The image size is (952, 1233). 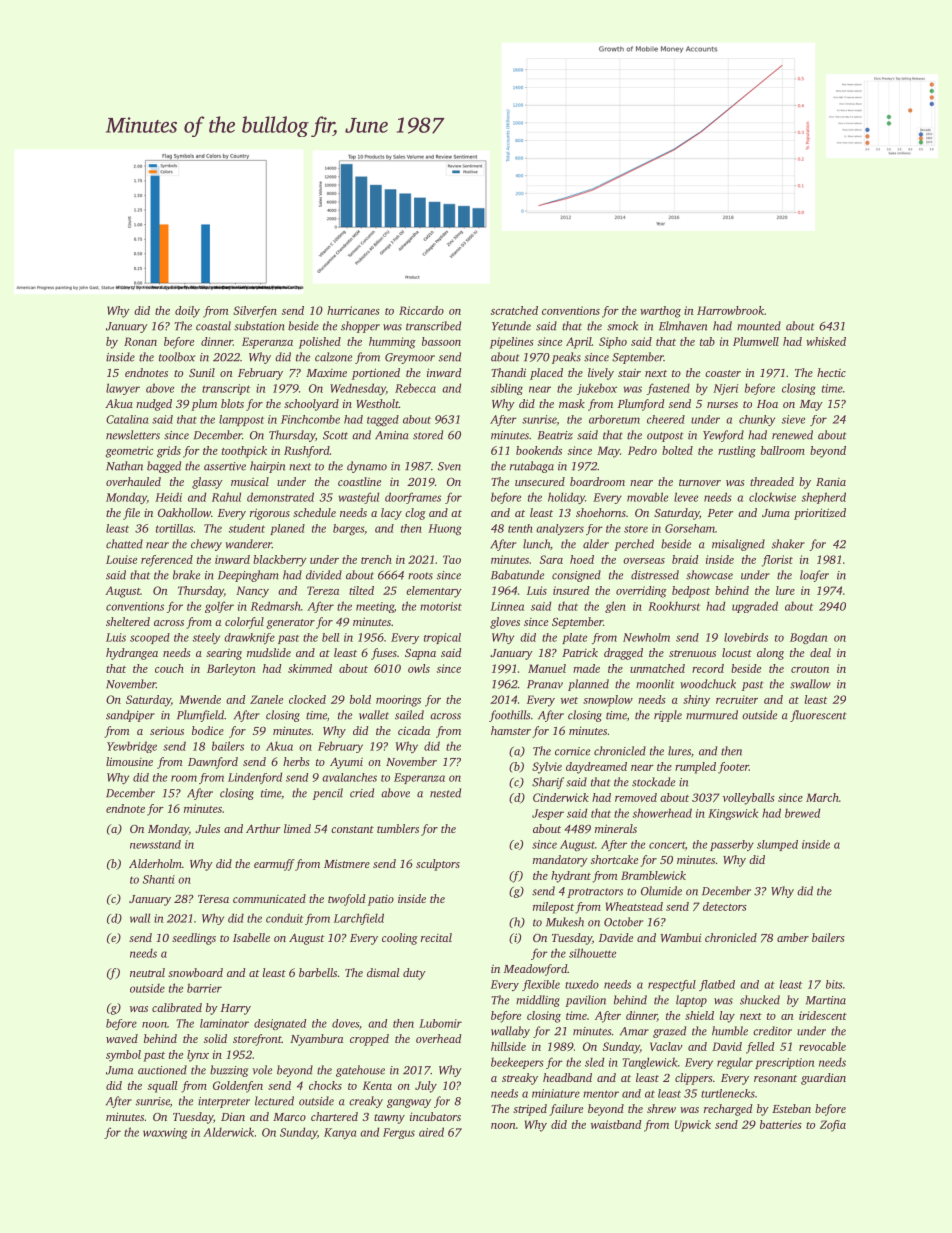 What do you see at coordinates (213, 899) in the screenshot?
I see `Teresa` at bounding box center [213, 899].
